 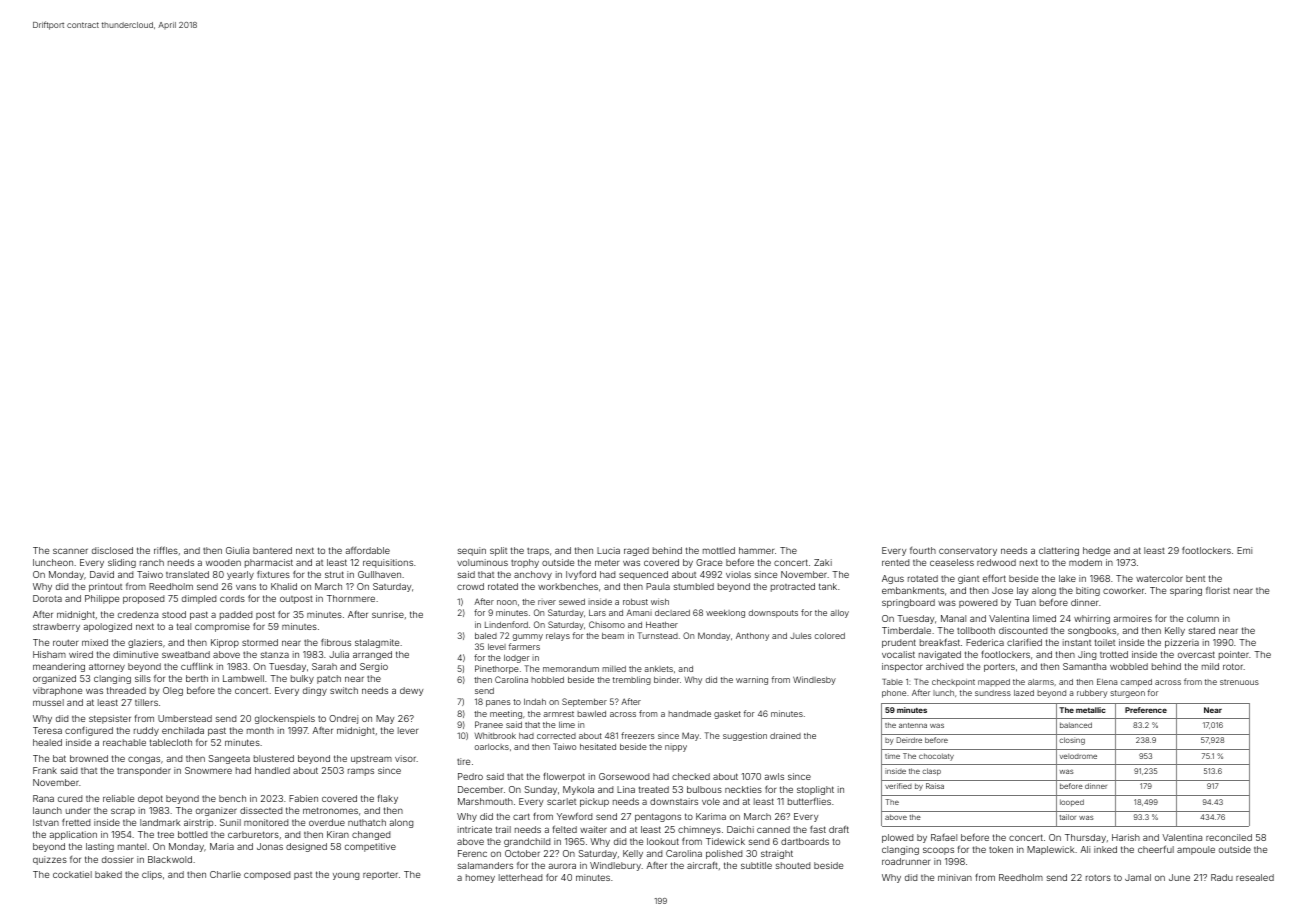 What do you see at coordinates (367, 550) in the image?
I see `affordable` at bounding box center [367, 550].
